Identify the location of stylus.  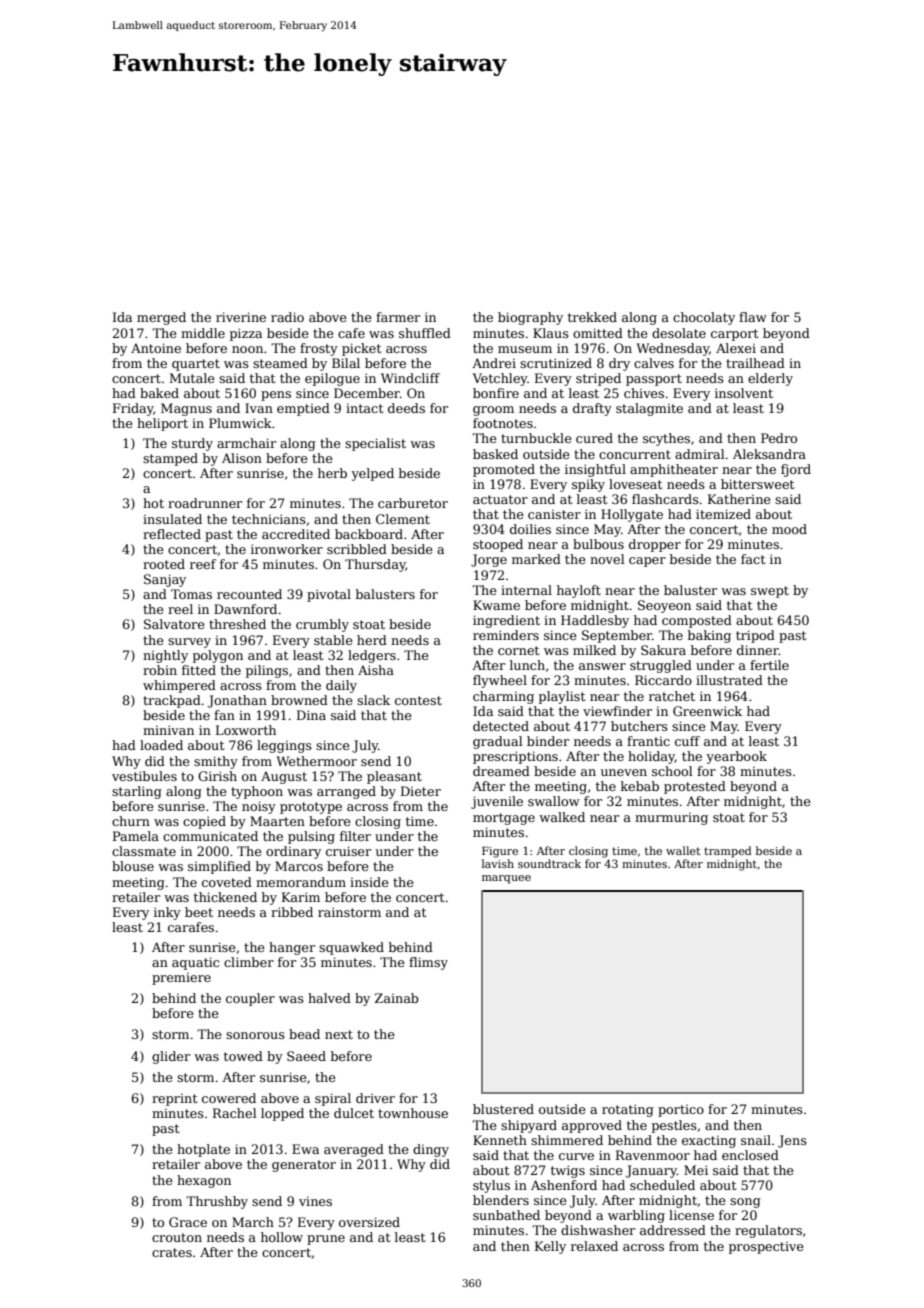
(491, 1186).
